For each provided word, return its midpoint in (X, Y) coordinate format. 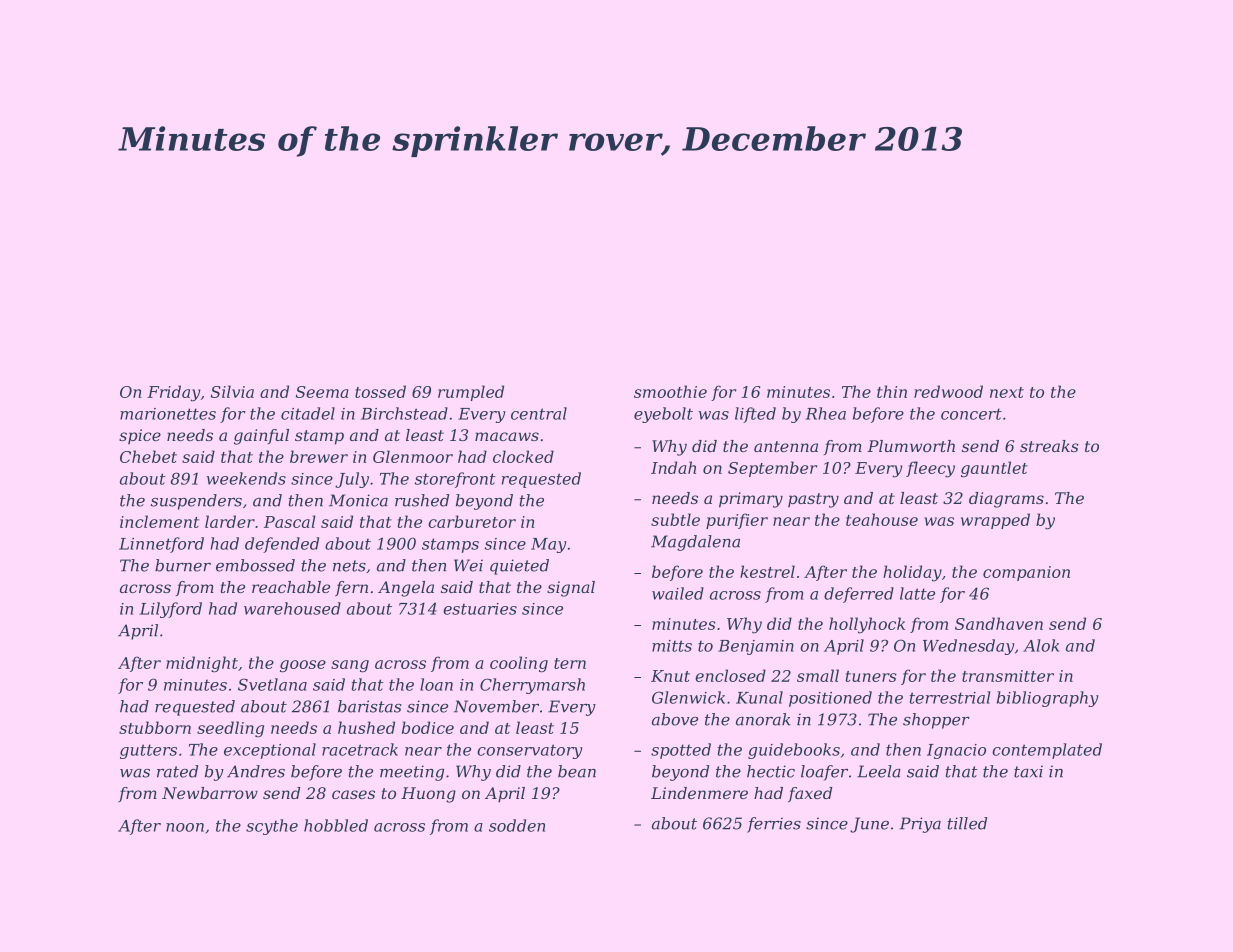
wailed (678, 593)
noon (185, 827)
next (1007, 392)
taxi (1028, 771)
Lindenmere (699, 793)
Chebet (148, 456)
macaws (507, 436)
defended (282, 545)
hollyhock (867, 625)
